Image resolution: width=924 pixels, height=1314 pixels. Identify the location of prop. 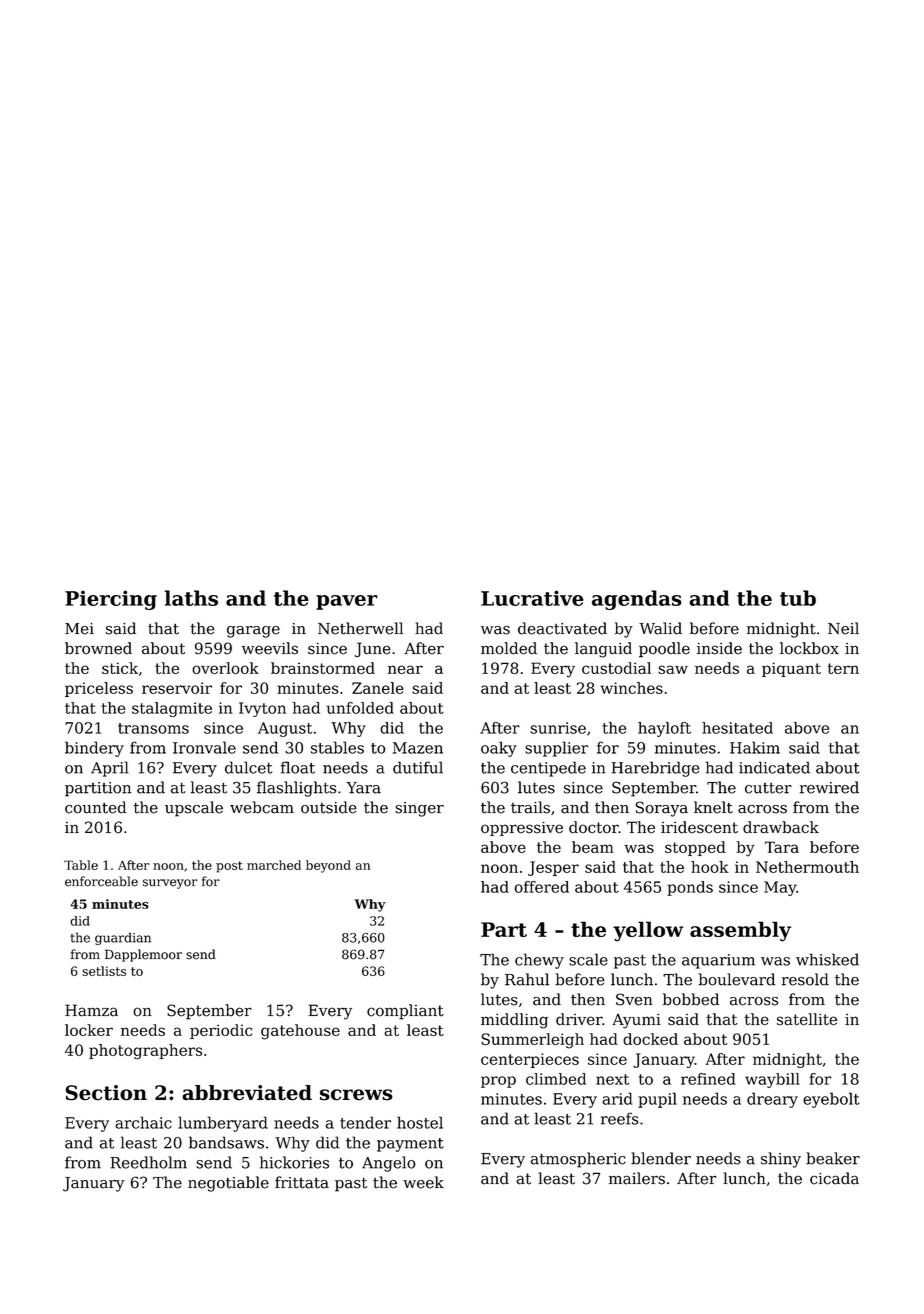
(498, 1082).
